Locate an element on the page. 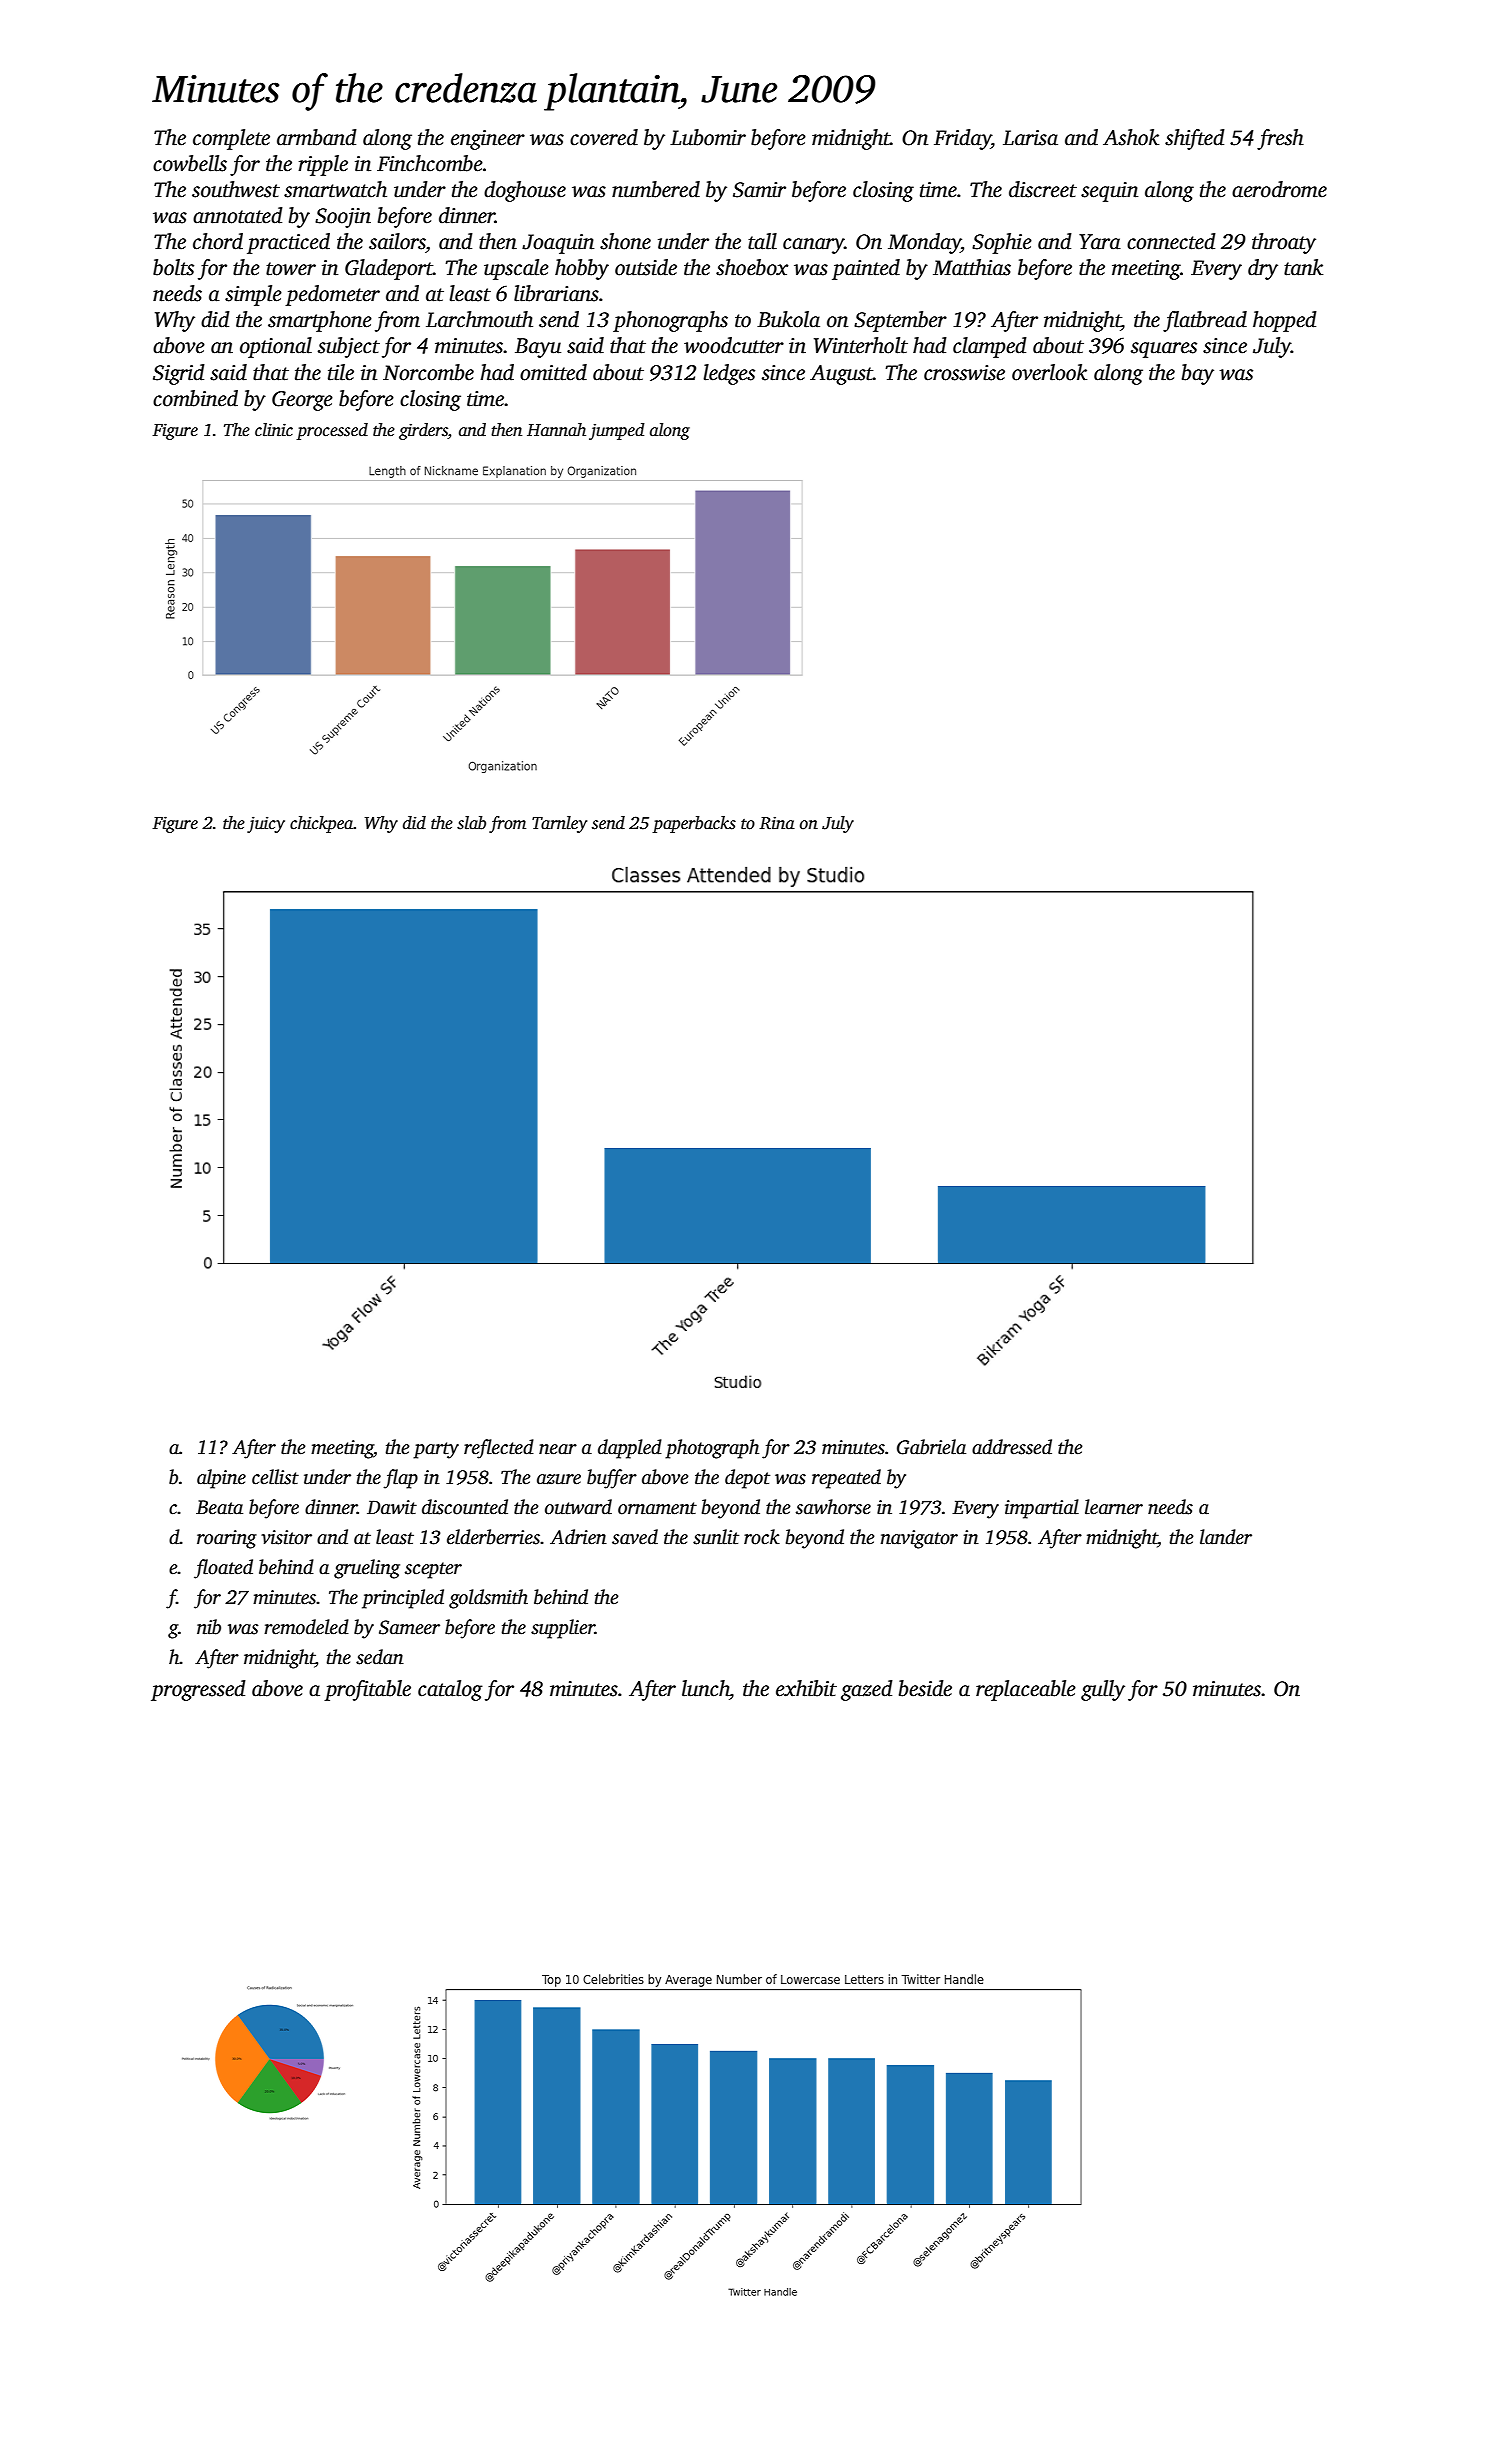  addressed is located at coordinates (1012, 1447).
